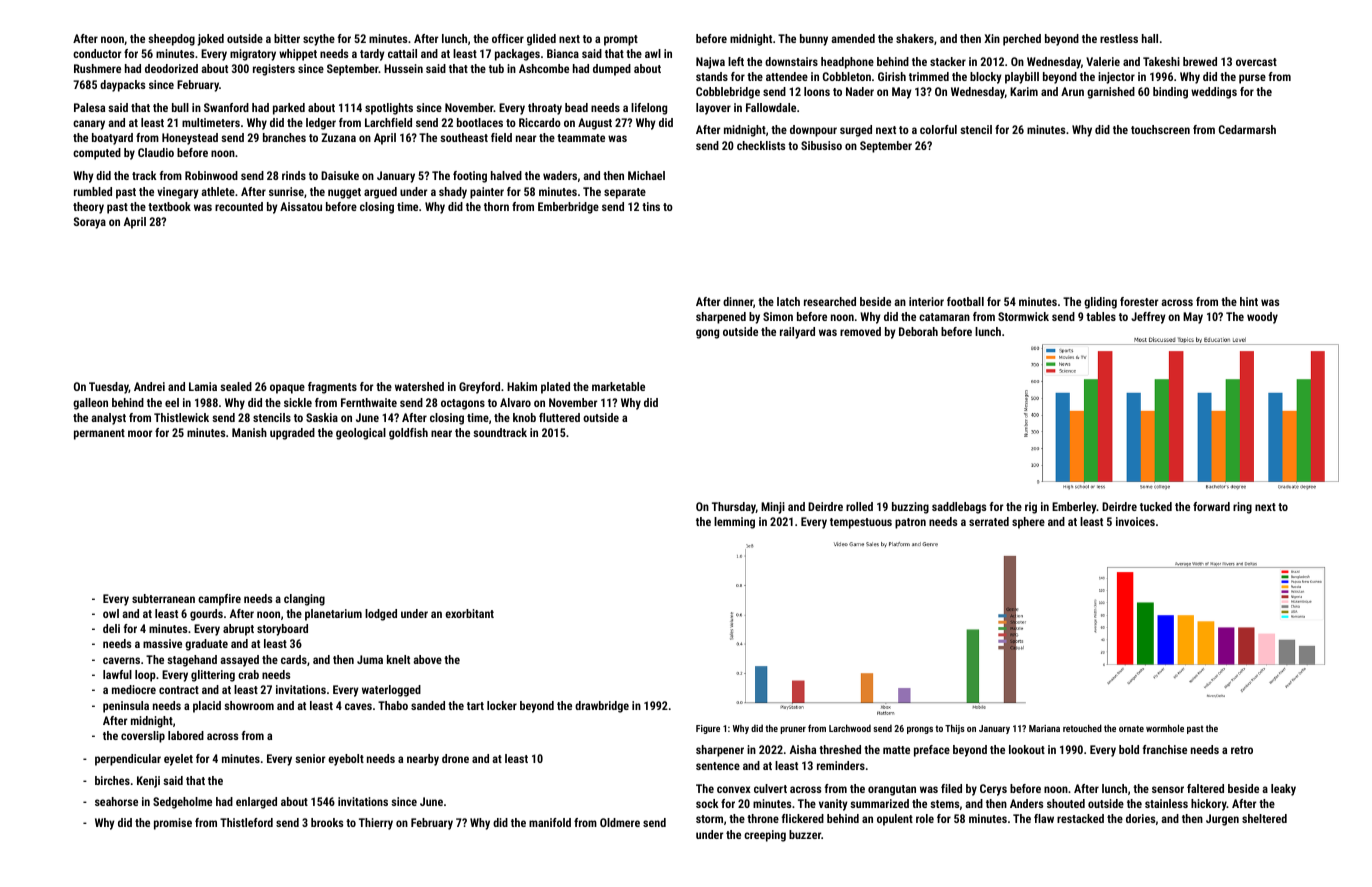  What do you see at coordinates (550, 822) in the page?
I see `manifold` at bounding box center [550, 822].
